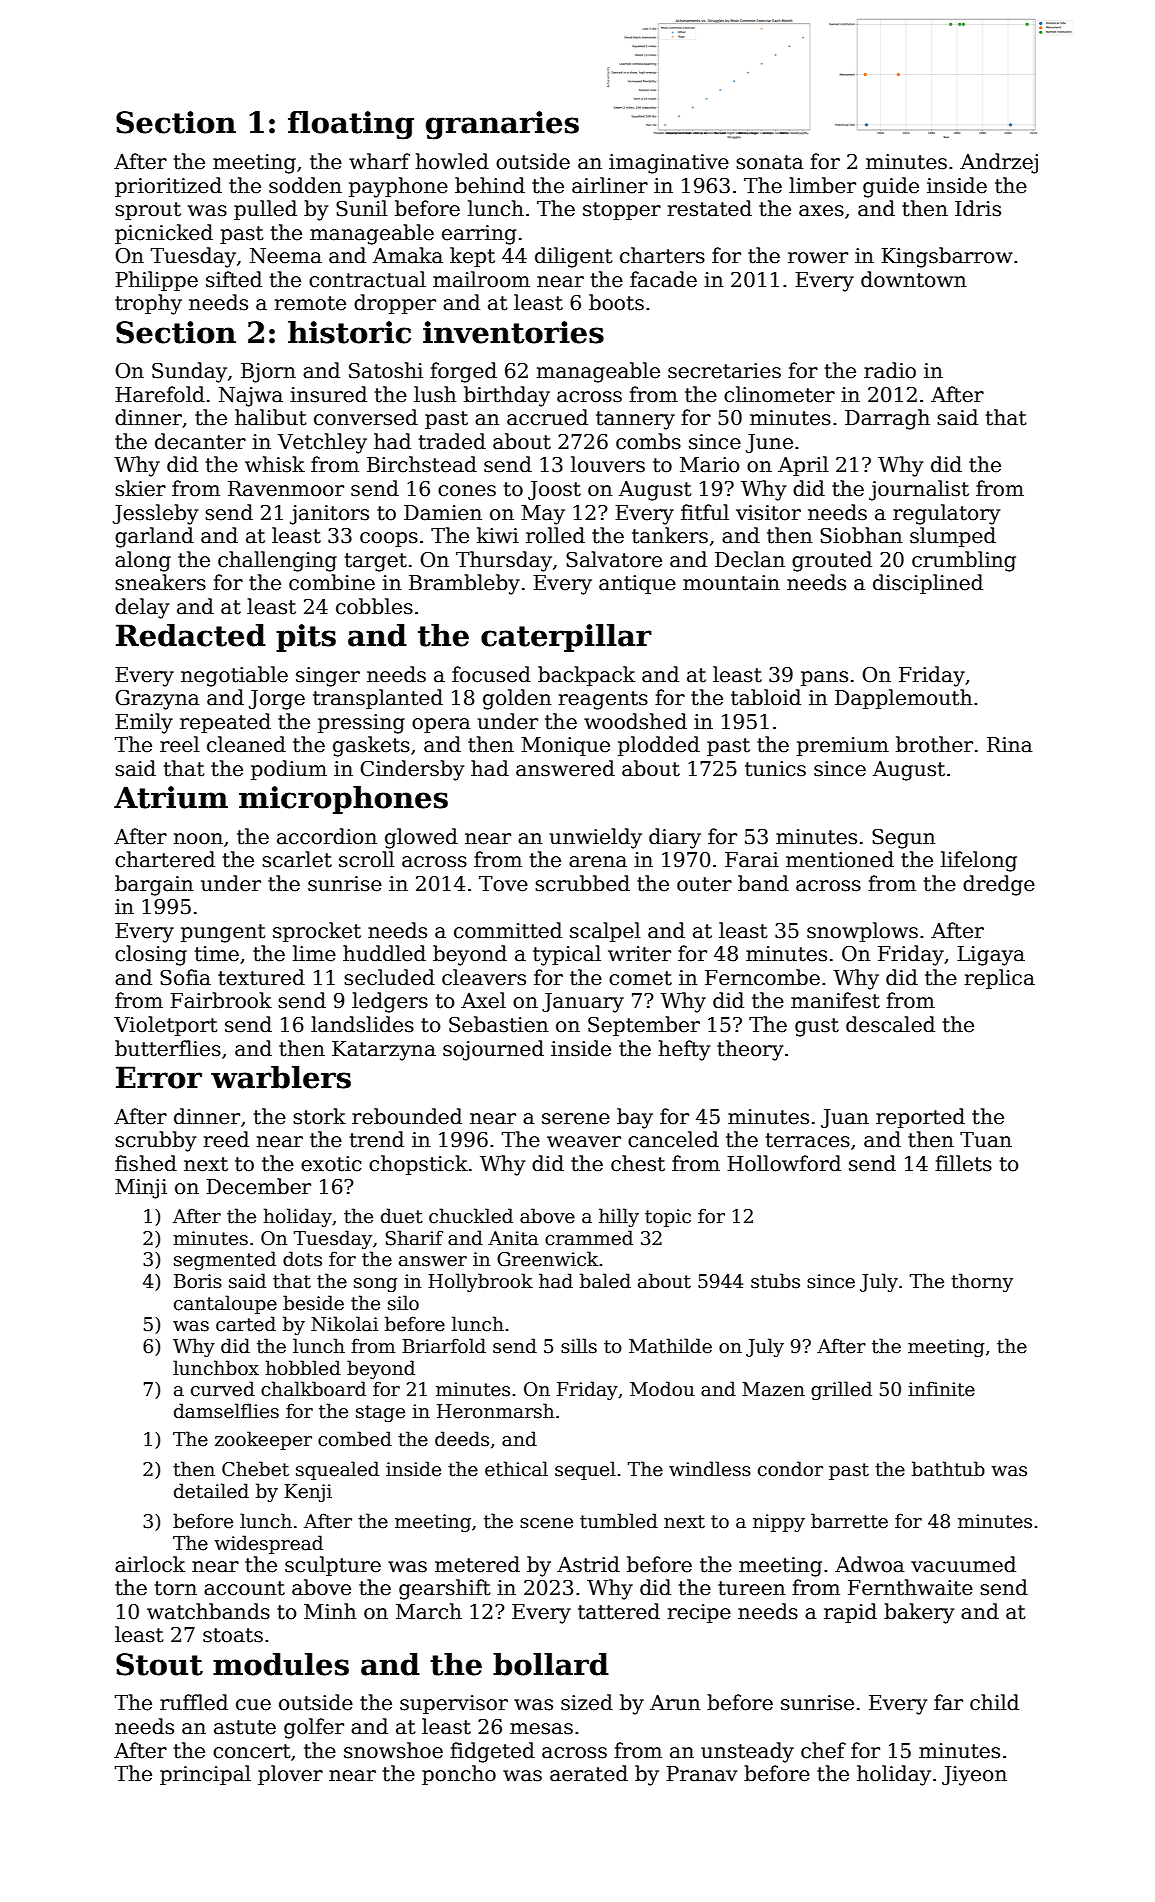 The image size is (1155, 1902). I want to click on Declan, so click(750, 559).
